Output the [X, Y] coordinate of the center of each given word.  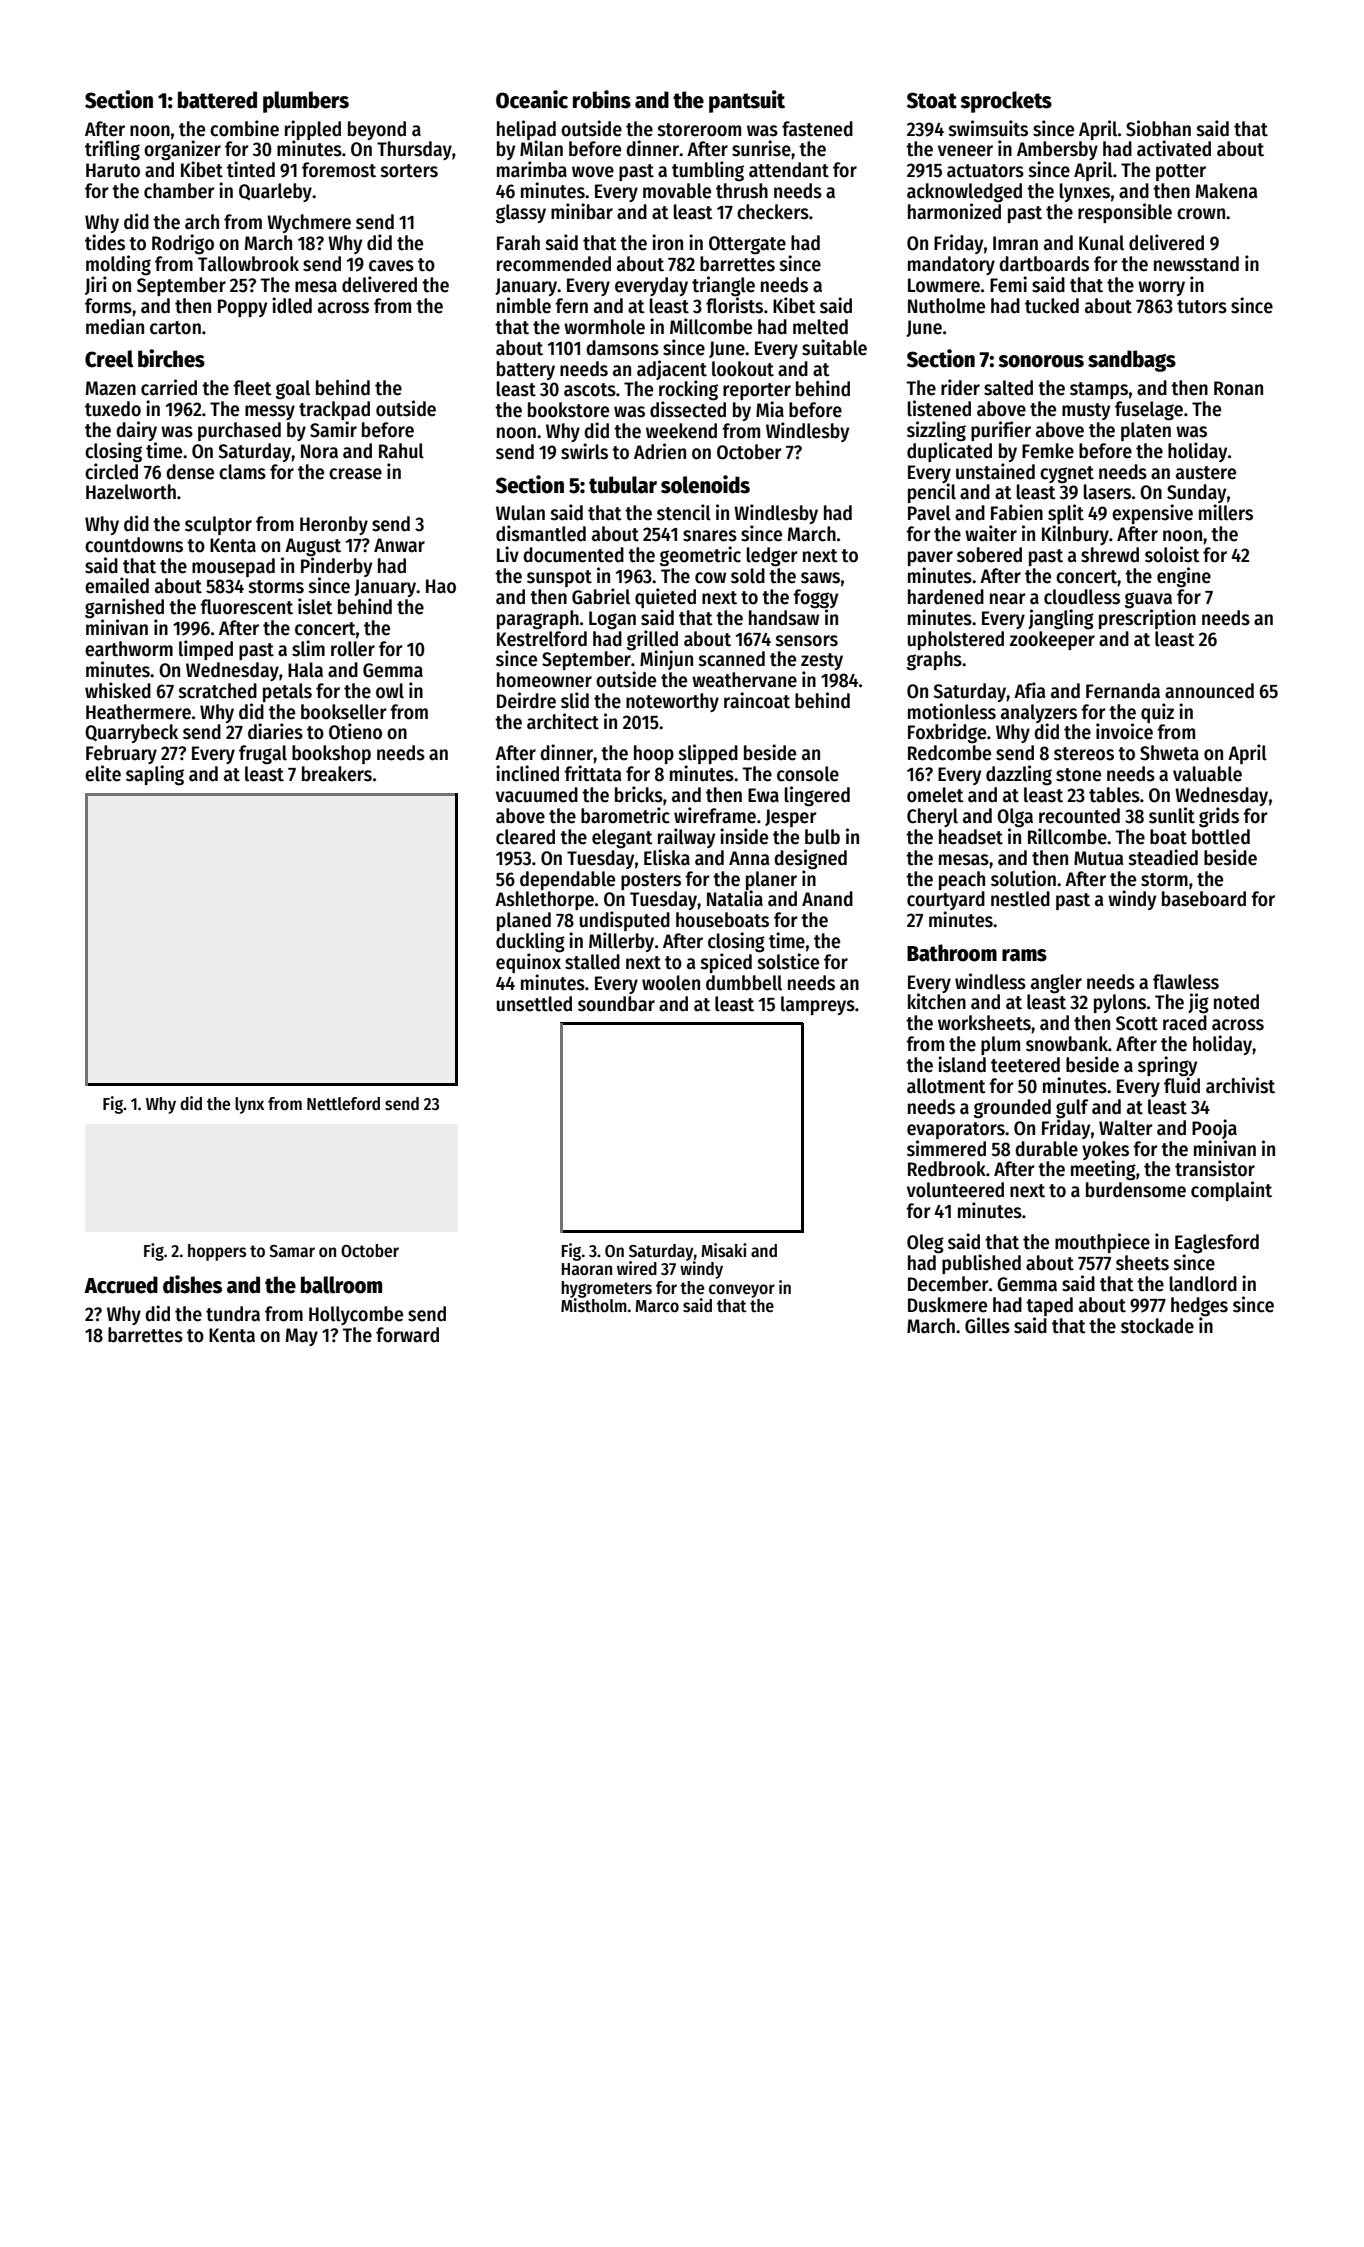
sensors [807, 641]
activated [1174, 148]
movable [677, 191]
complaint [1231, 1191]
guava [1148, 600]
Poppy [242, 308]
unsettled [534, 1004]
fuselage [1149, 411]
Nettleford [343, 1104]
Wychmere [309, 223]
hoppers [217, 1252]
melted [820, 327]
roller [353, 649]
